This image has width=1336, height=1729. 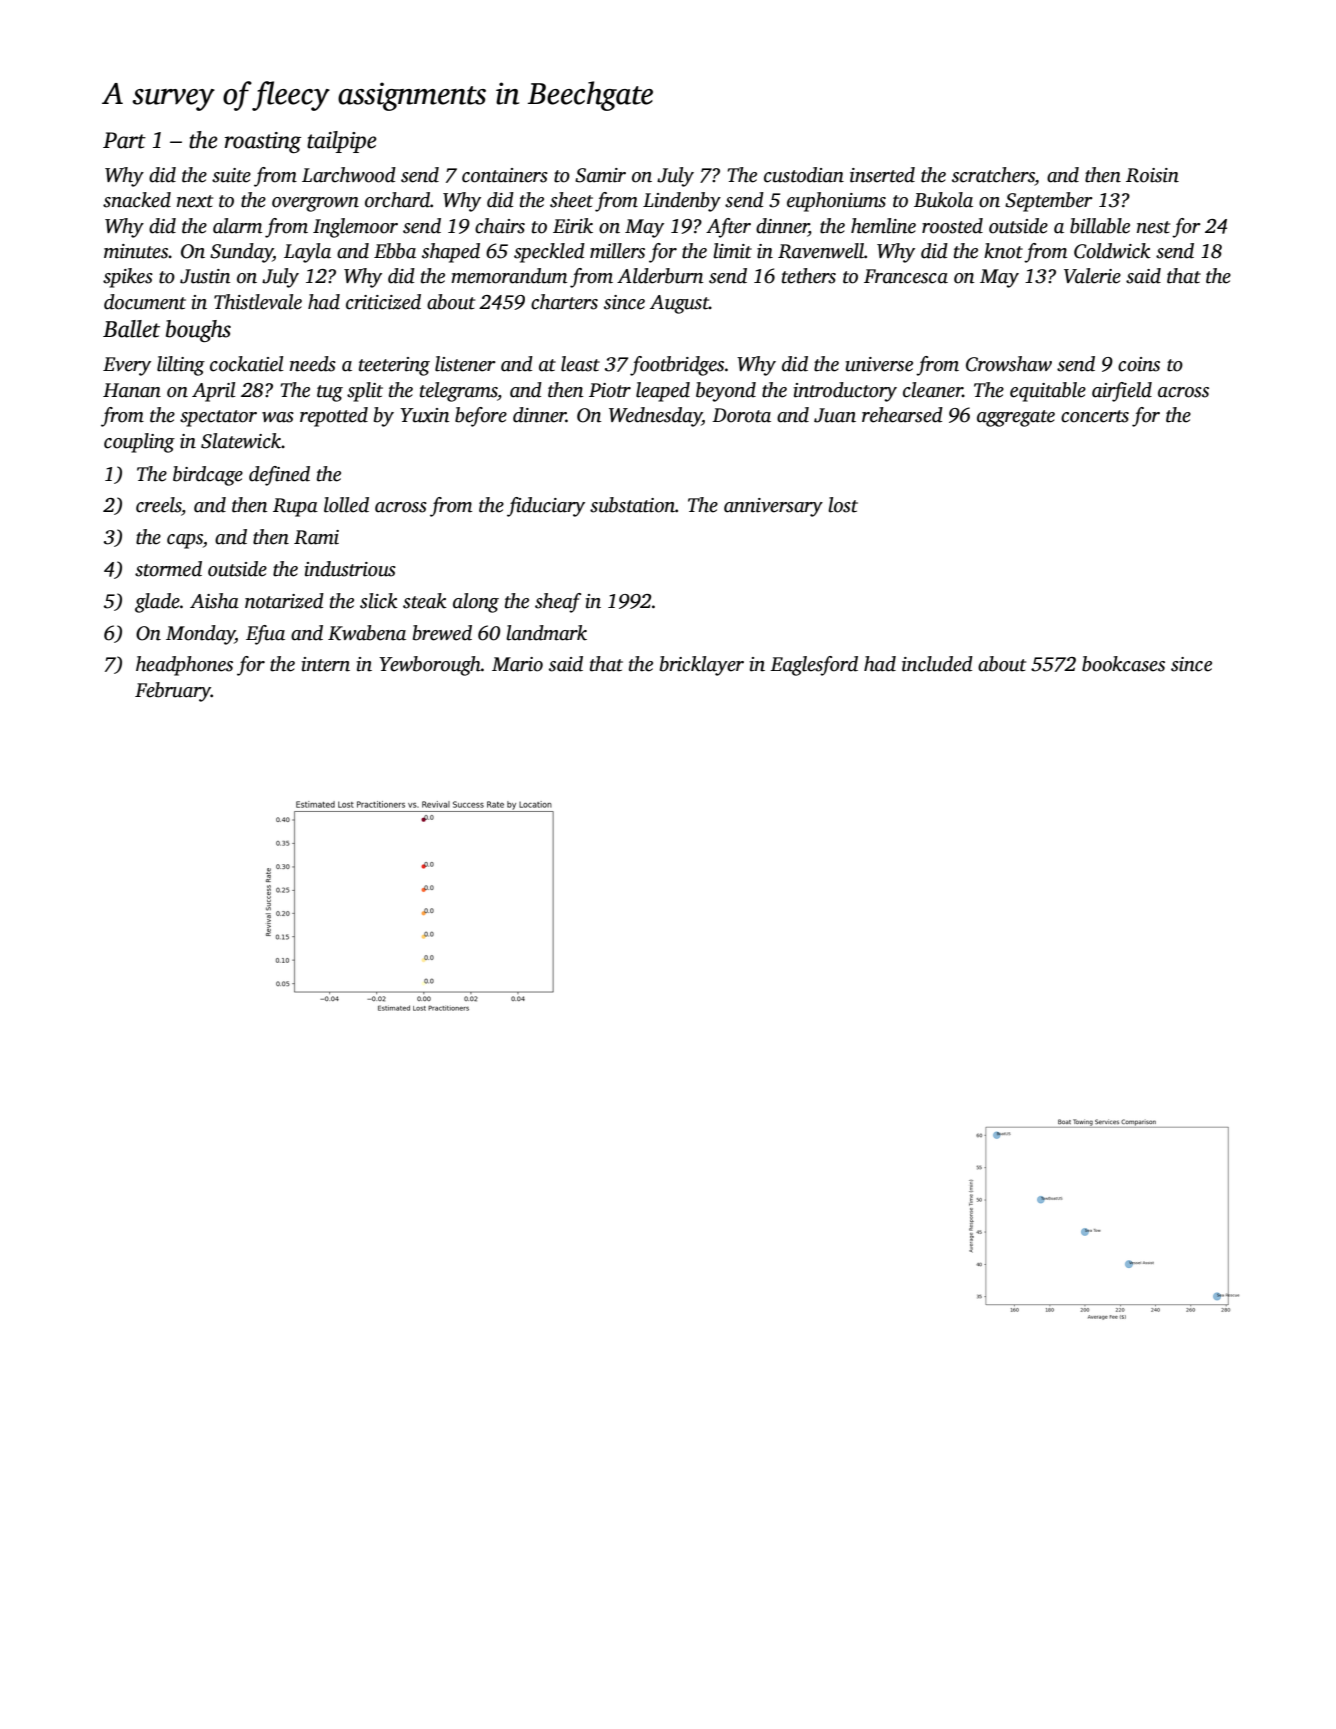 I want to click on Mario, so click(x=517, y=664).
